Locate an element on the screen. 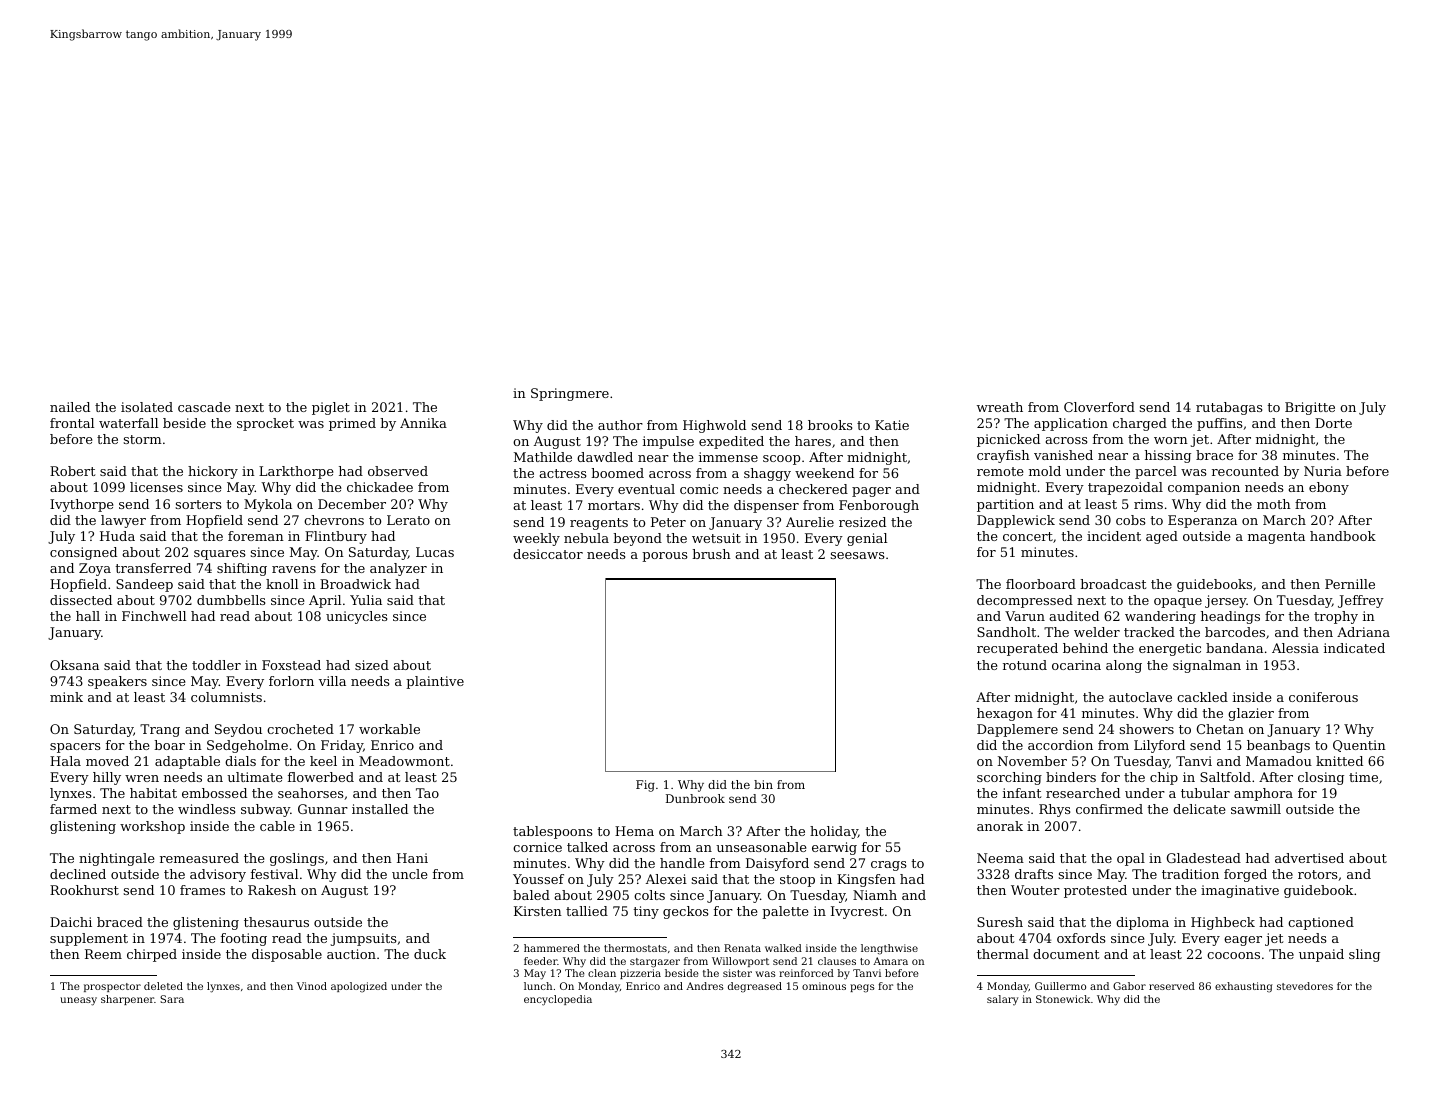  uncle is located at coordinates (409, 874).
